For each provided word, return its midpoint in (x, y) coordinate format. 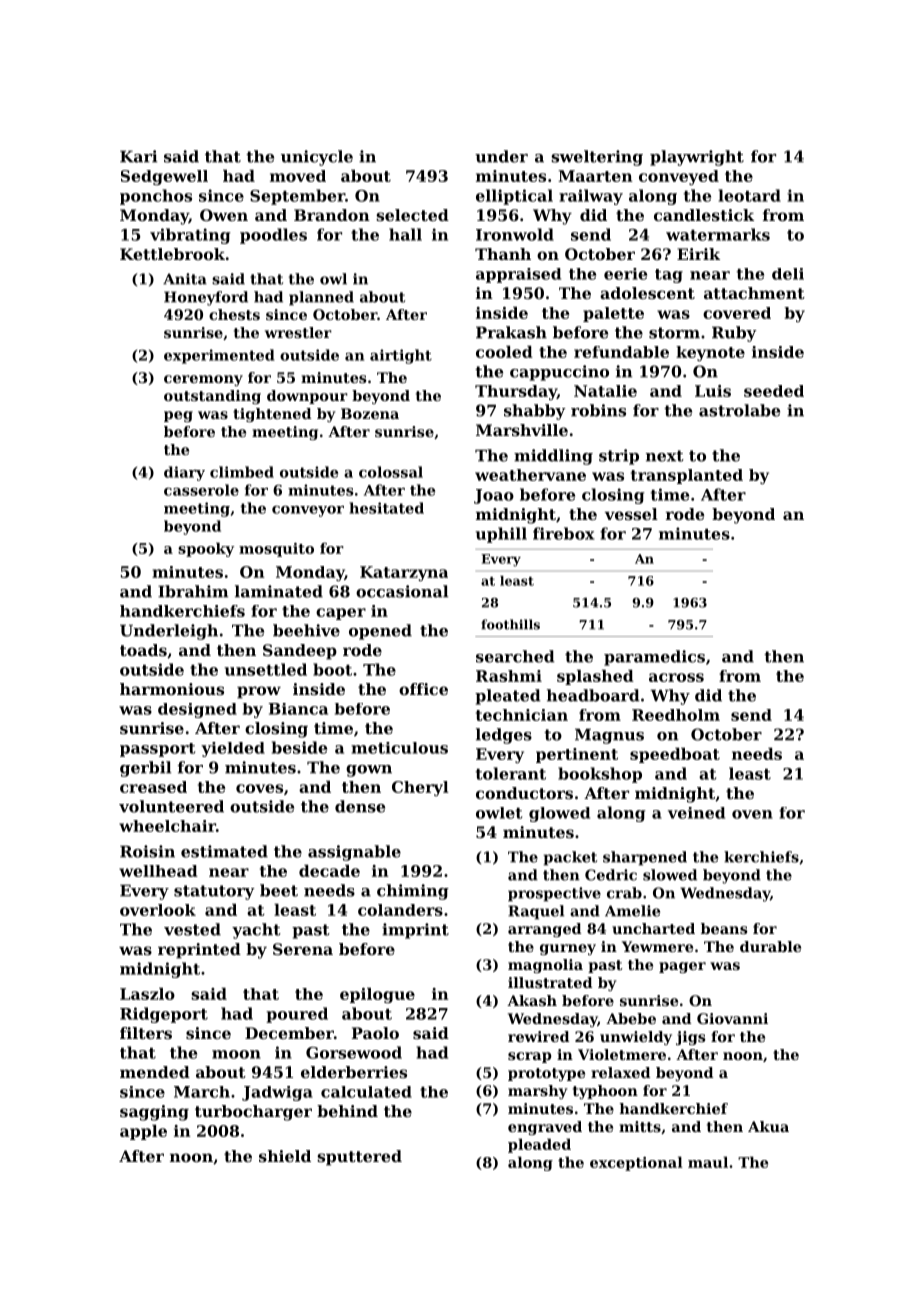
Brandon (332, 215)
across (676, 677)
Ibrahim (193, 591)
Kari (138, 156)
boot (332, 669)
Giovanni (732, 1018)
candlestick (704, 215)
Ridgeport (164, 1015)
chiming (413, 892)
